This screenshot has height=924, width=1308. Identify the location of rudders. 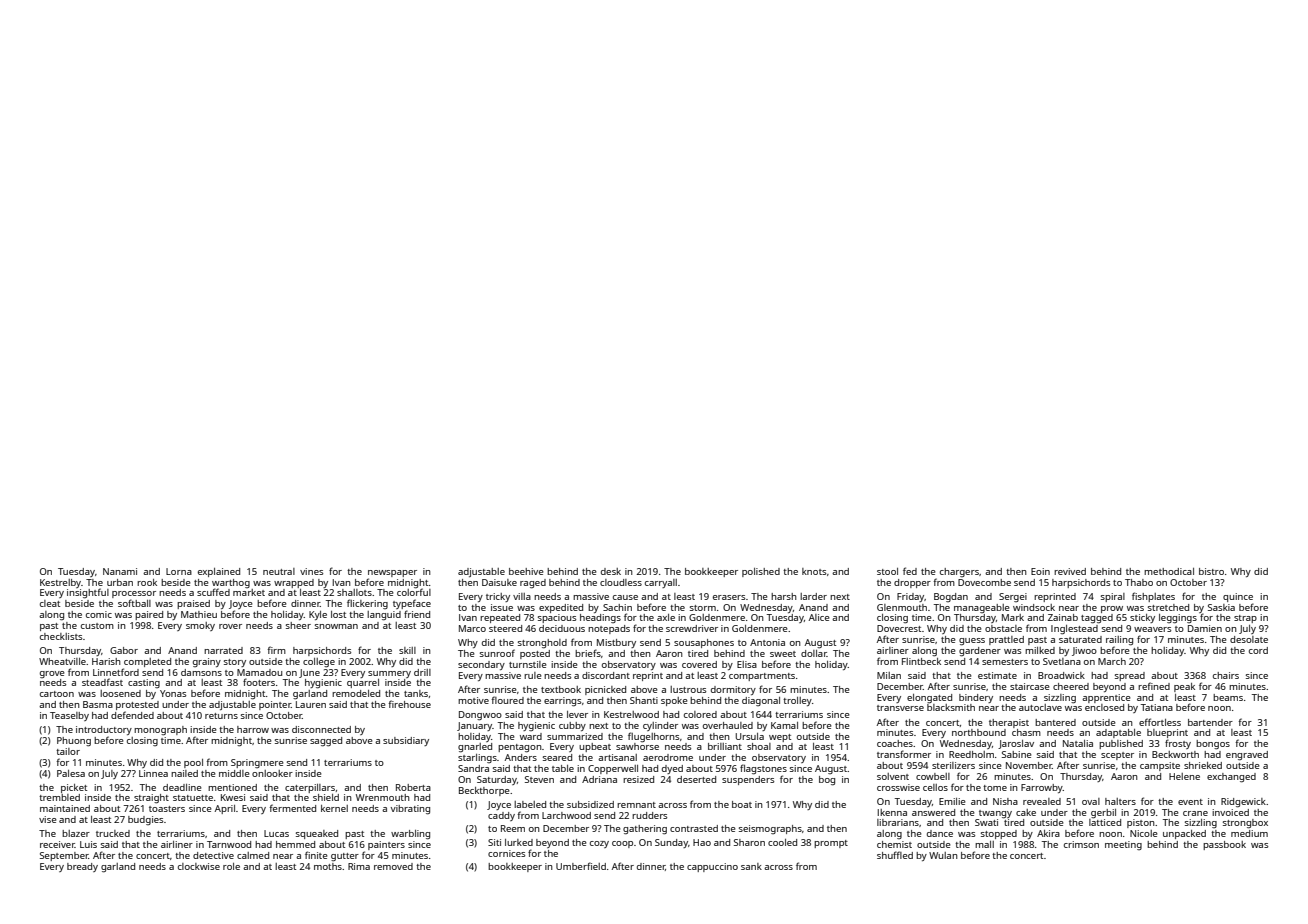
(649, 815).
